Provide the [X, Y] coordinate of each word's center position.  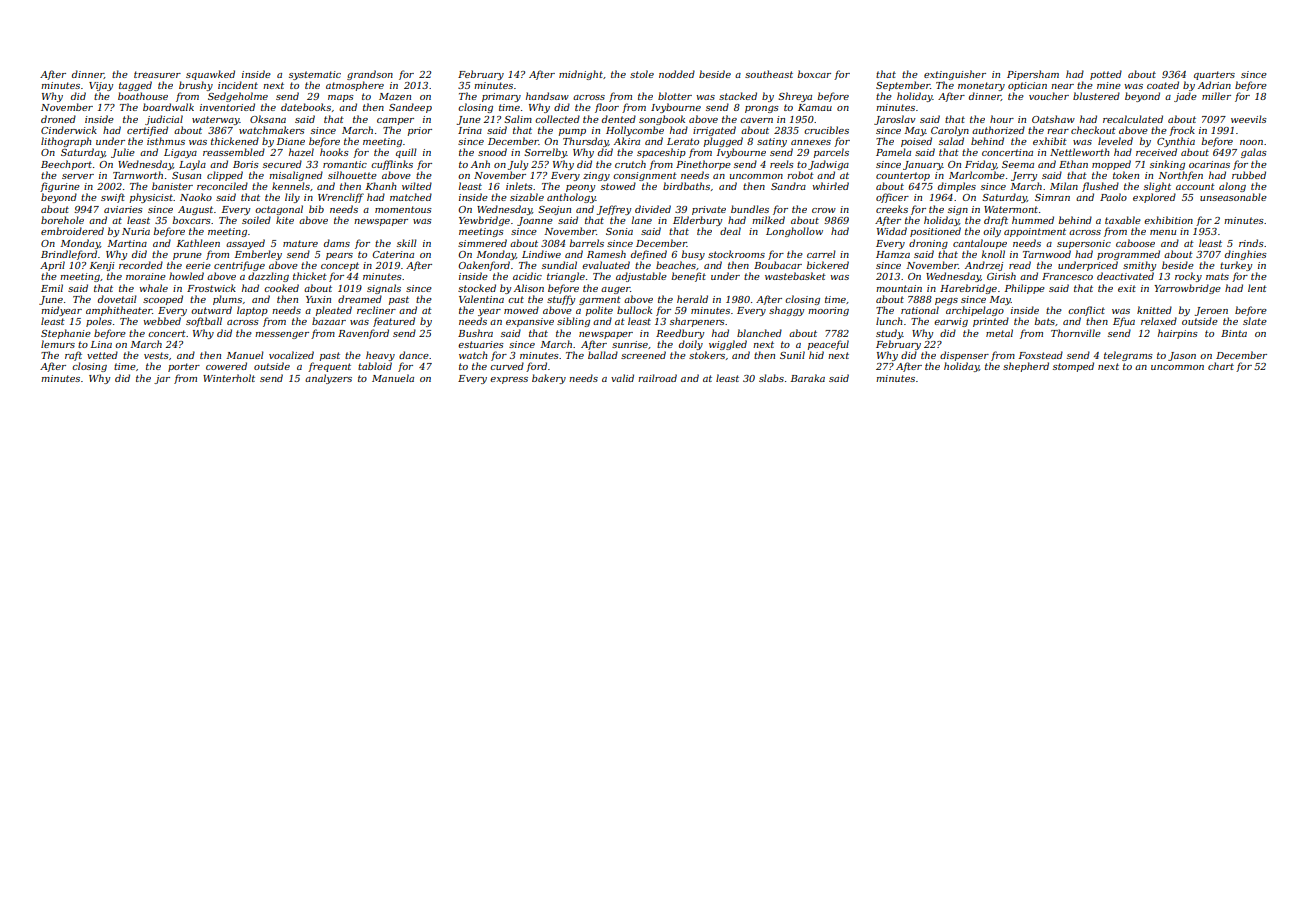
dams [337, 243]
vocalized [291, 355]
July [518, 165]
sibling [573, 322]
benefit [689, 277]
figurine [60, 187]
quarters [1214, 75]
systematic [315, 75]
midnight [581, 75]
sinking [1167, 165]
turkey [1236, 266]
